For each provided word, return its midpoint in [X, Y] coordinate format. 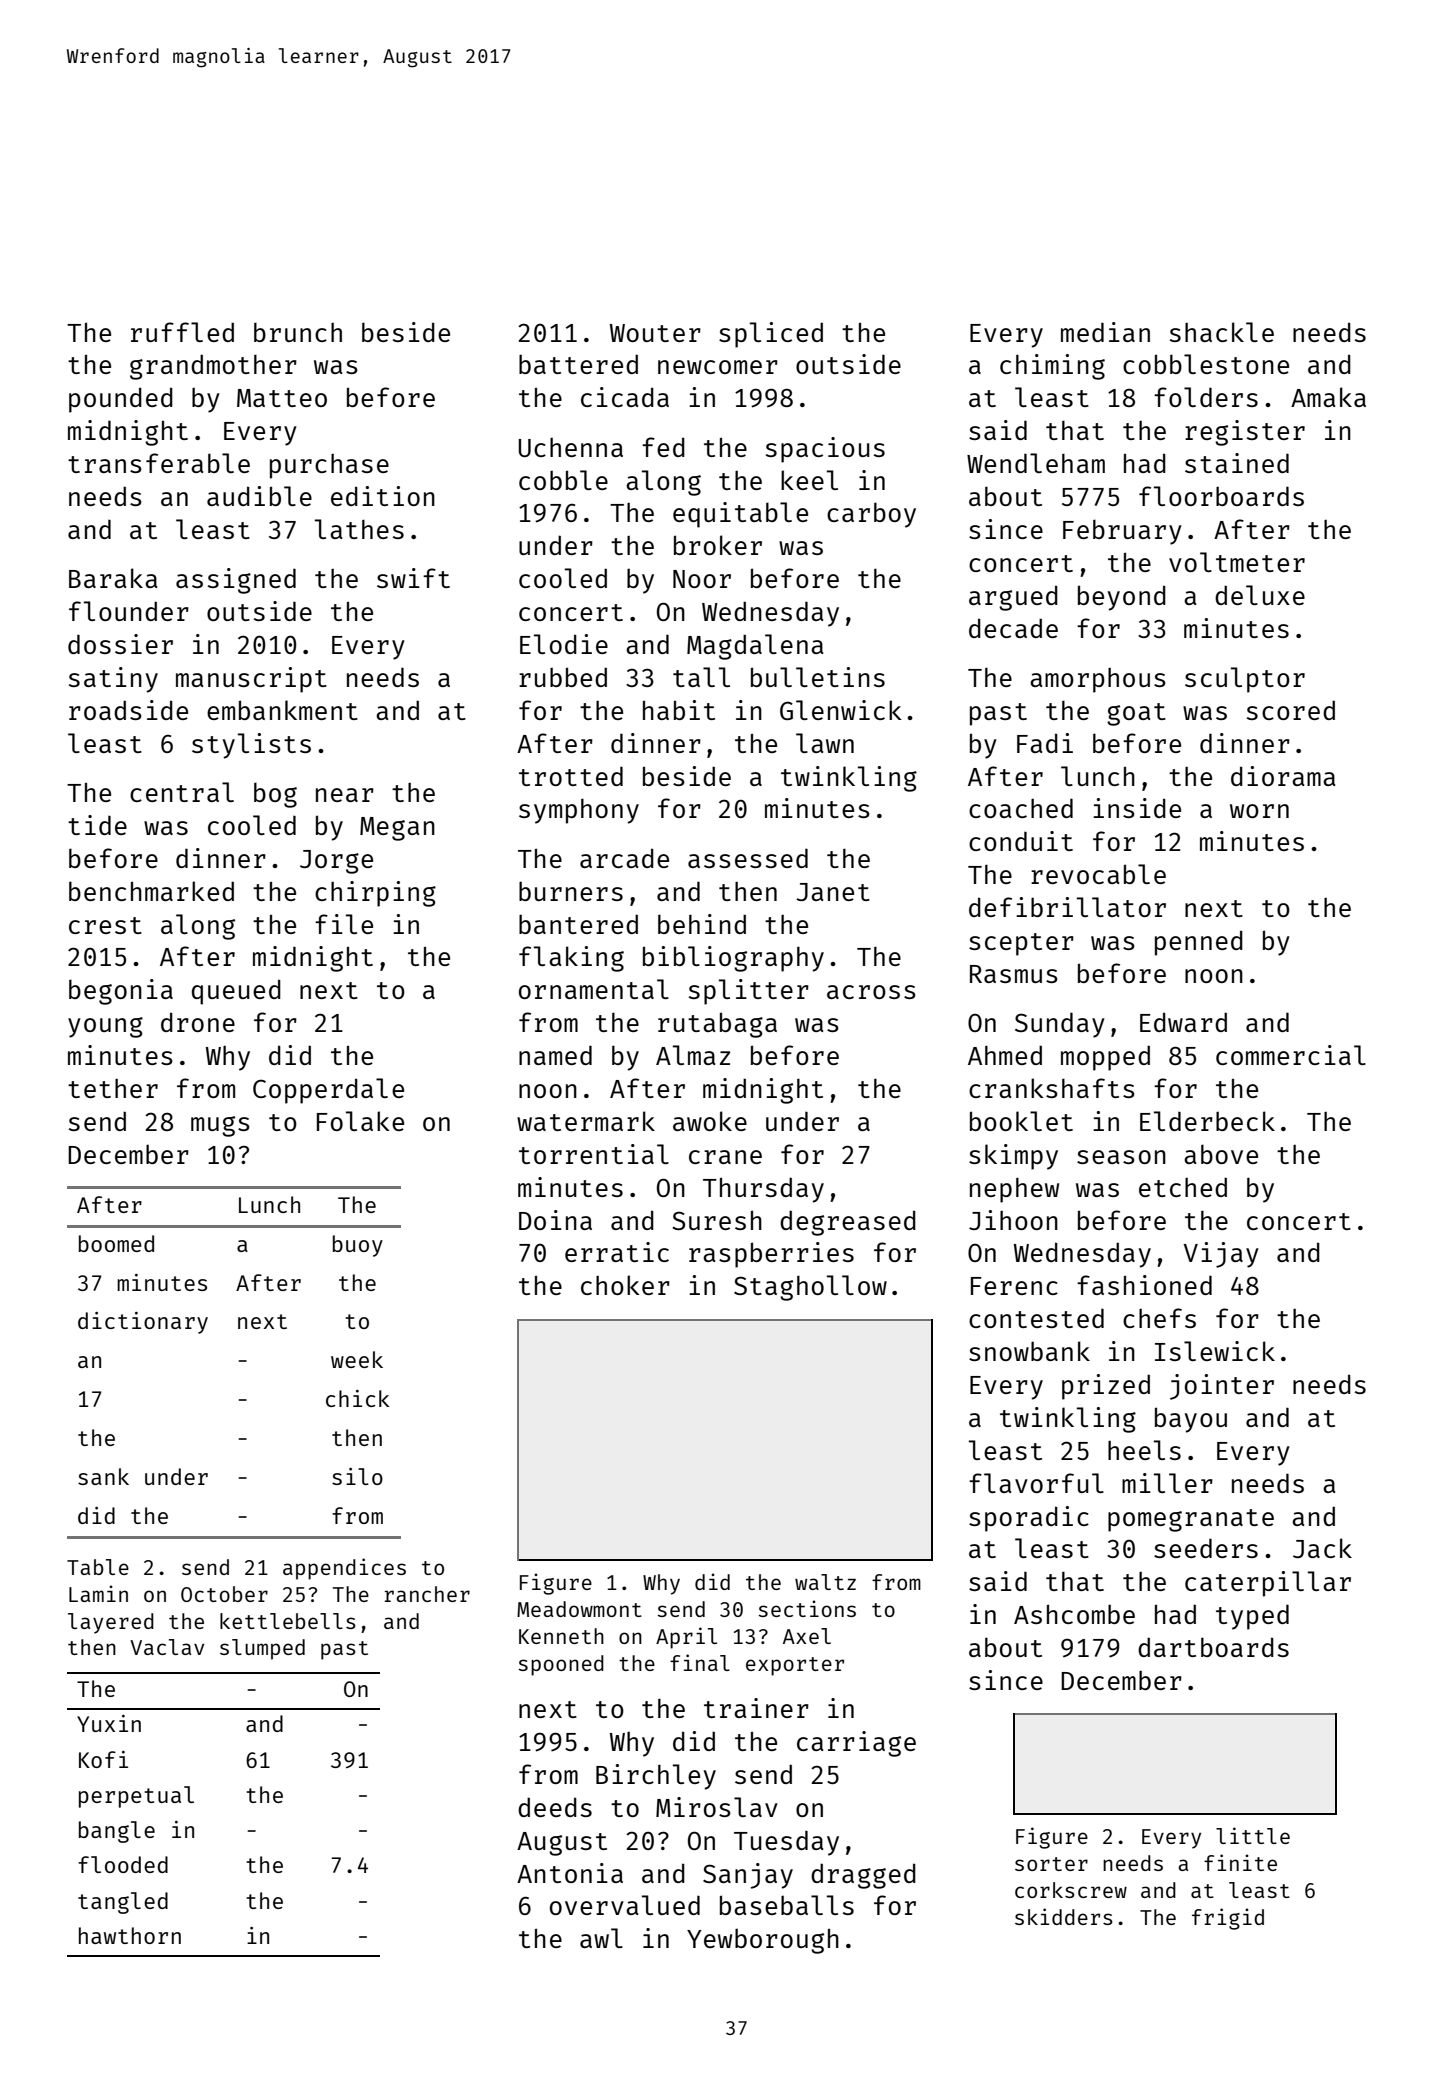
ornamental [594, 989]
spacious [825, 450]
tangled [123, 1903]
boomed [116, 1243]
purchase [329, 466]
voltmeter [1237, 562]
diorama [1283, 776]
